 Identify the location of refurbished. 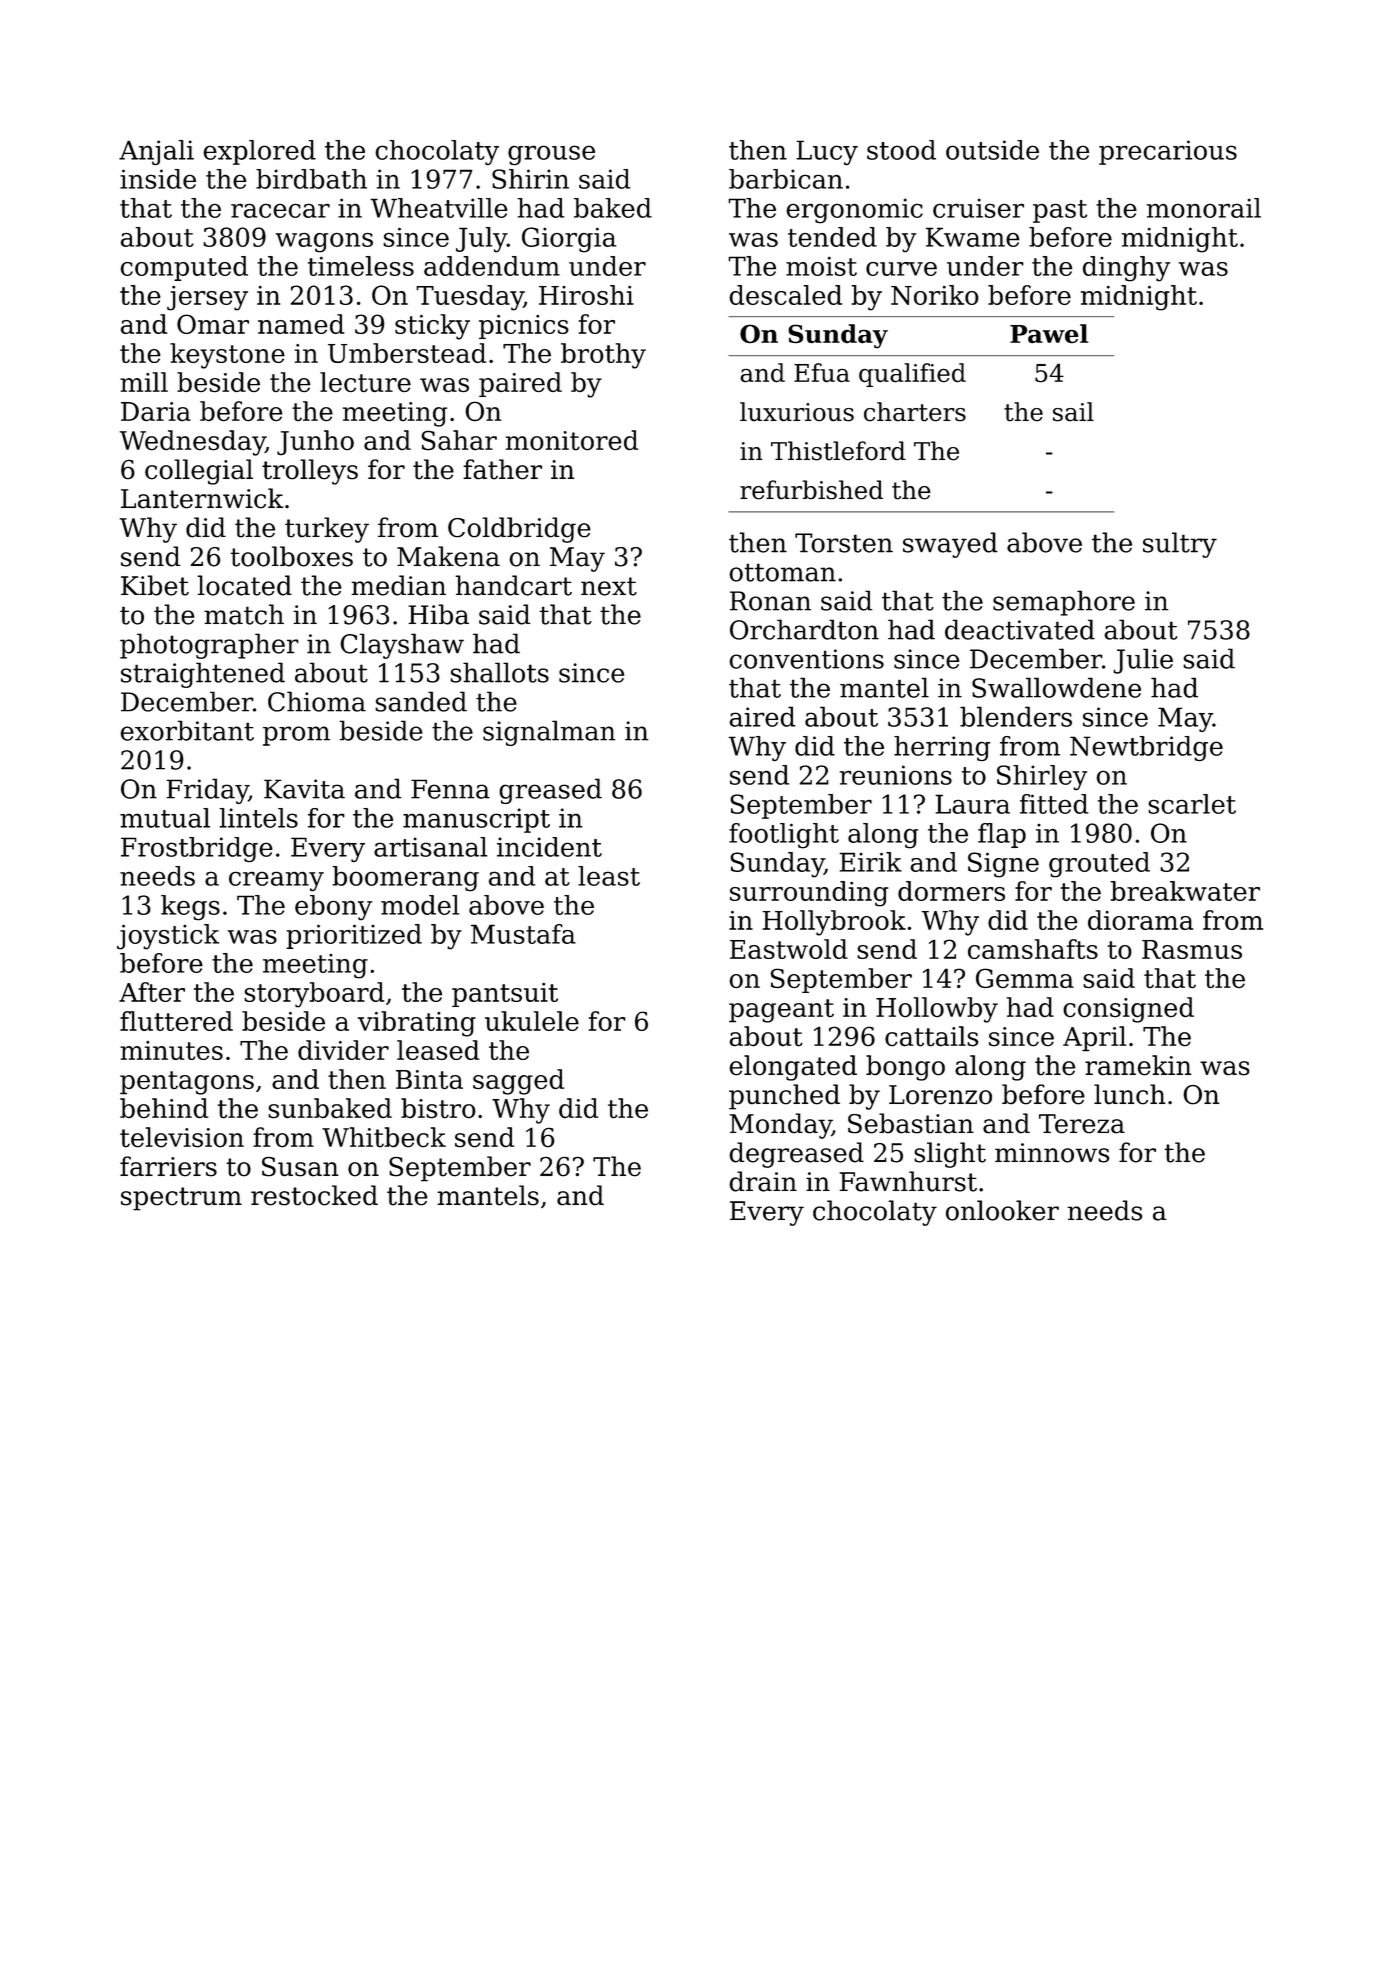
(811, 490).
